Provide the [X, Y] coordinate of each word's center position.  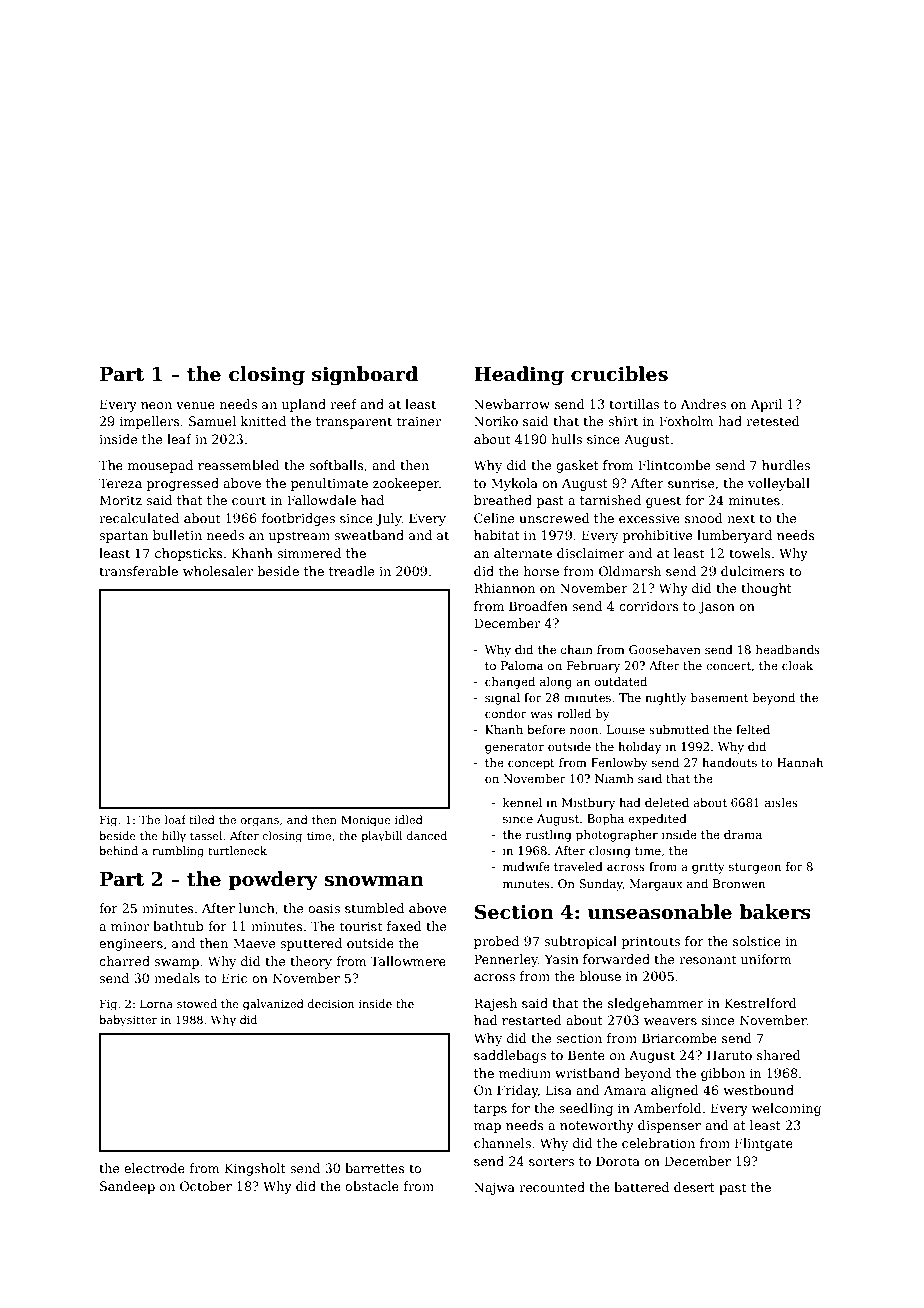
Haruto [729, 1055]
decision [331, 1003]
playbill [381, 837]
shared [779, 1055]
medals [177, 978]
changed [510, 683]
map [487, 1128]
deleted [667, 802]
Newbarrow [512, 404]
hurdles [786, 465]
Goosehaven [665, 649]
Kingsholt [255, 1169]
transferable [138, 571]
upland [304, 405]
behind [118, 850]
